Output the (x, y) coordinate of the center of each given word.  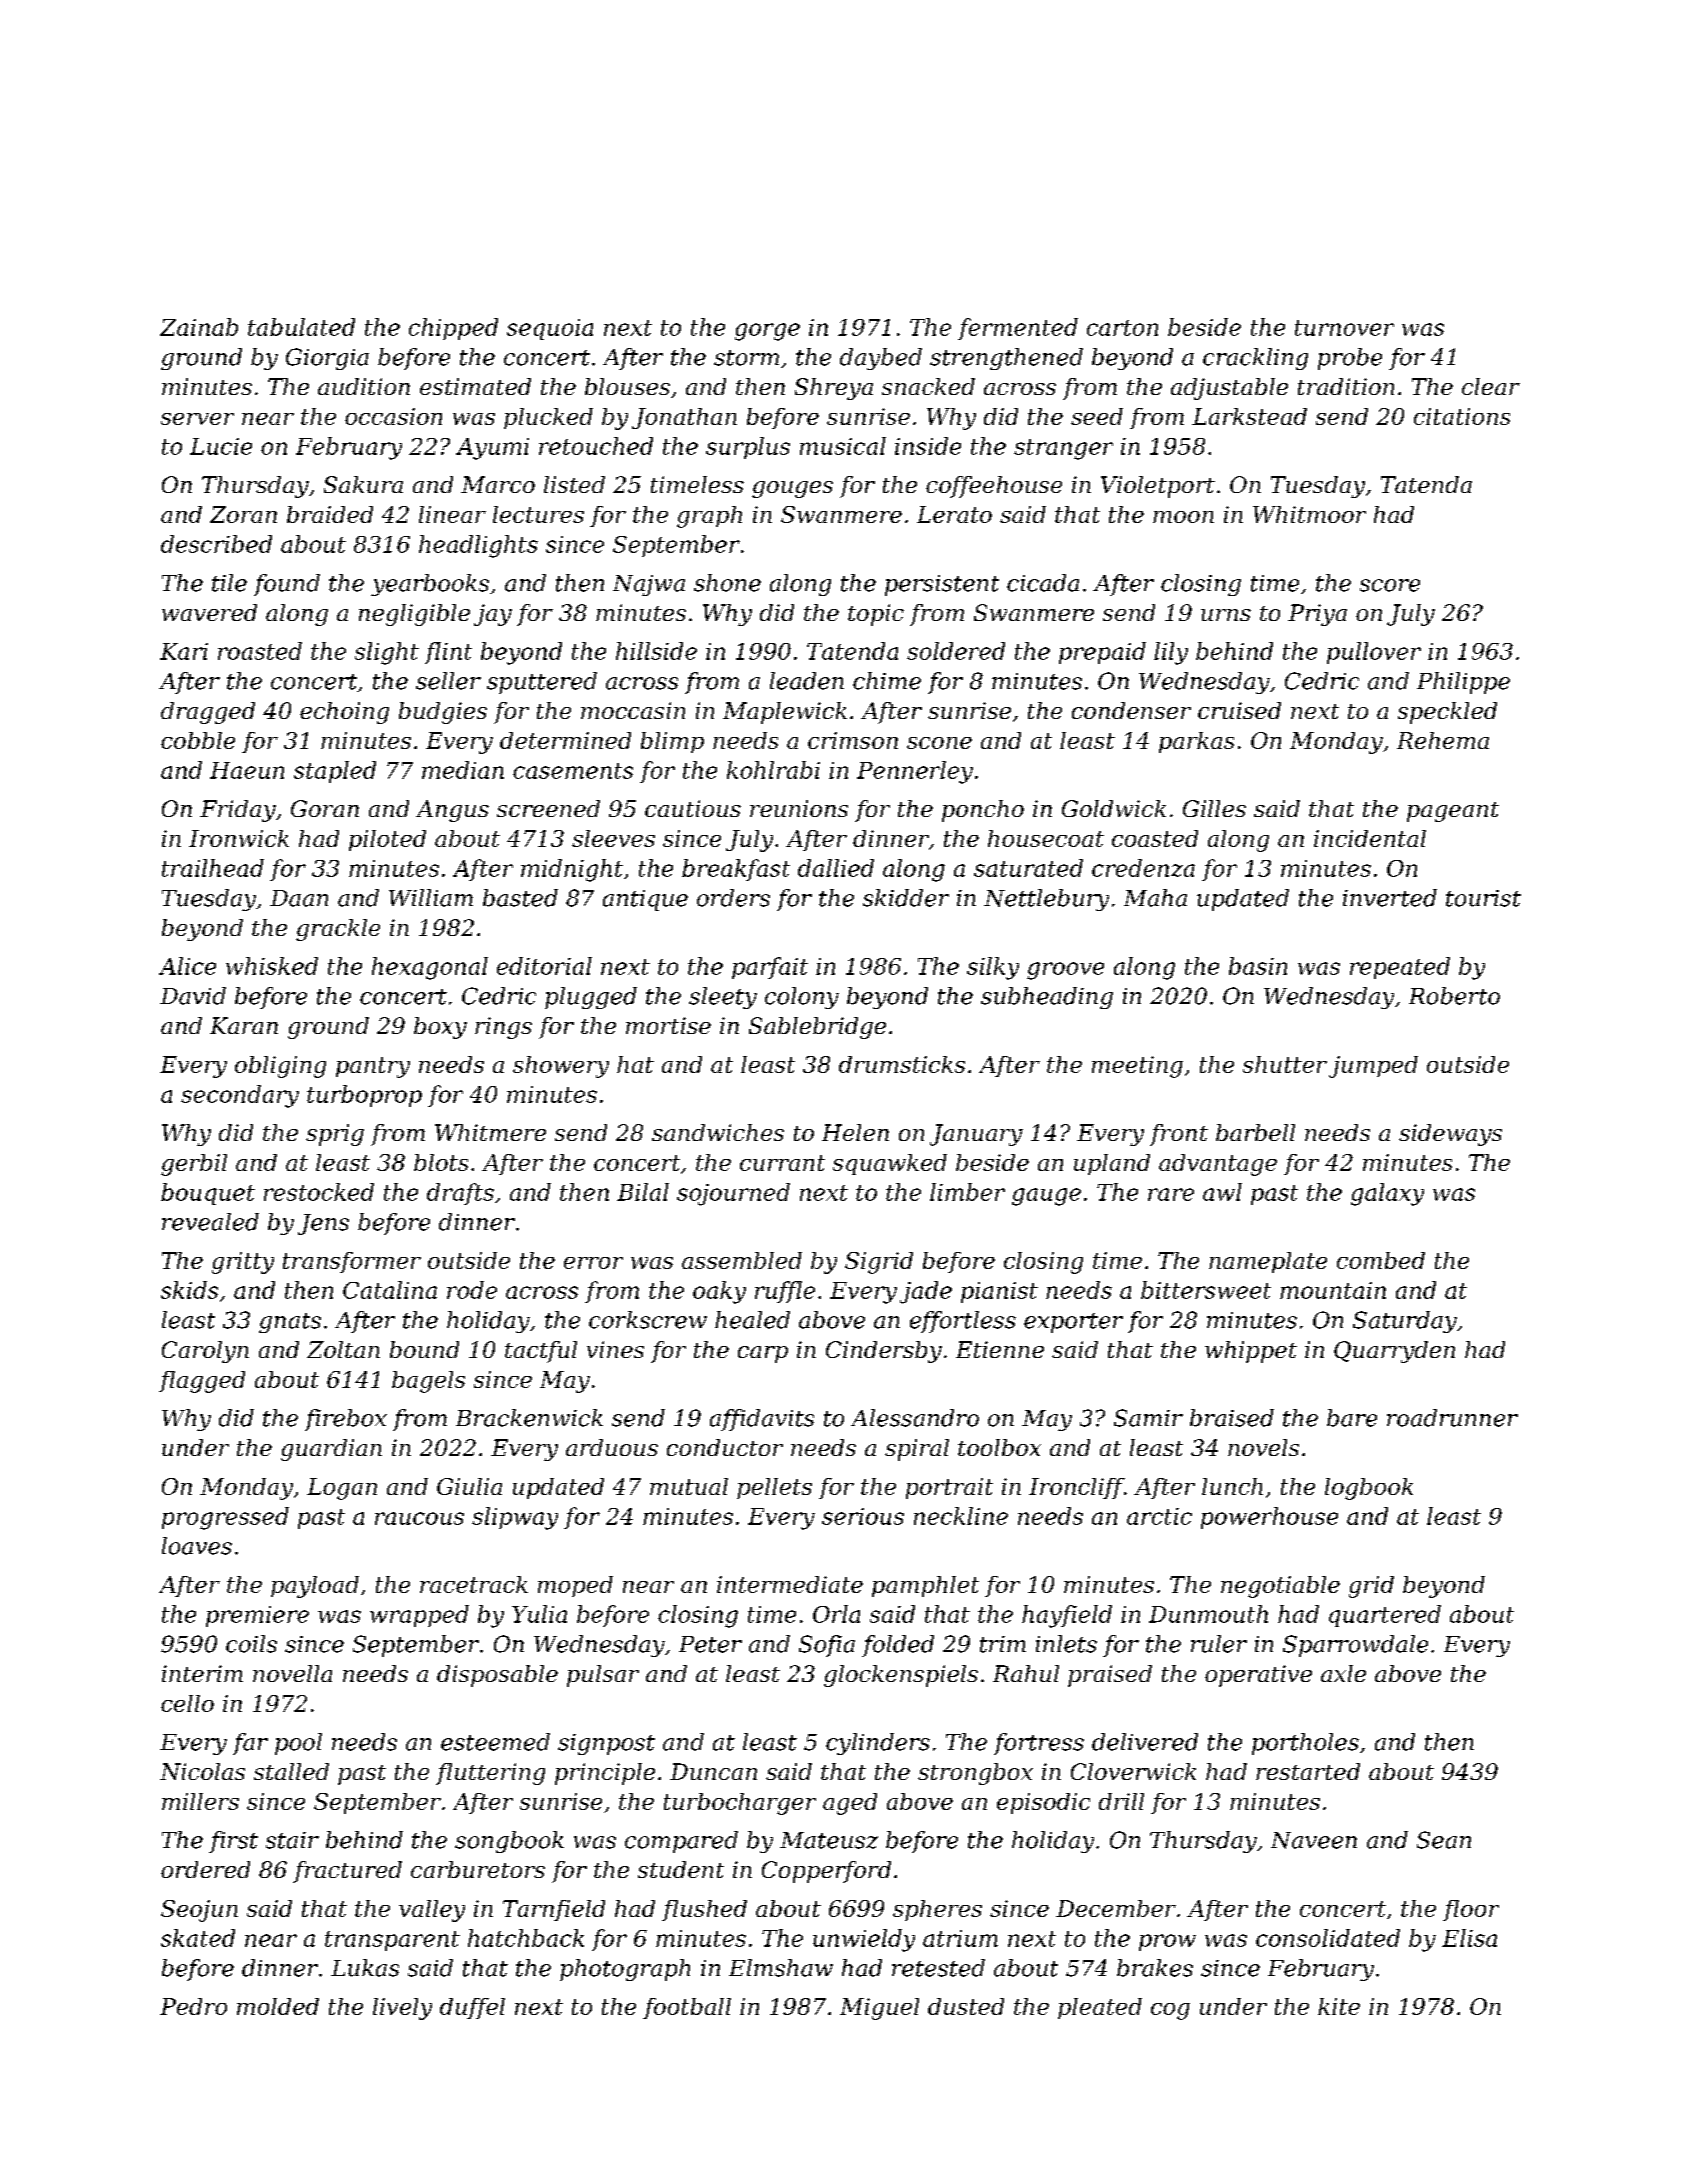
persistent (942, 585)
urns (1226, 615)
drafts (460, 1194)
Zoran (243, 514)
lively (402, 2009)
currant (782, 1163)
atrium (960, 1938)
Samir (1148, 1418)
